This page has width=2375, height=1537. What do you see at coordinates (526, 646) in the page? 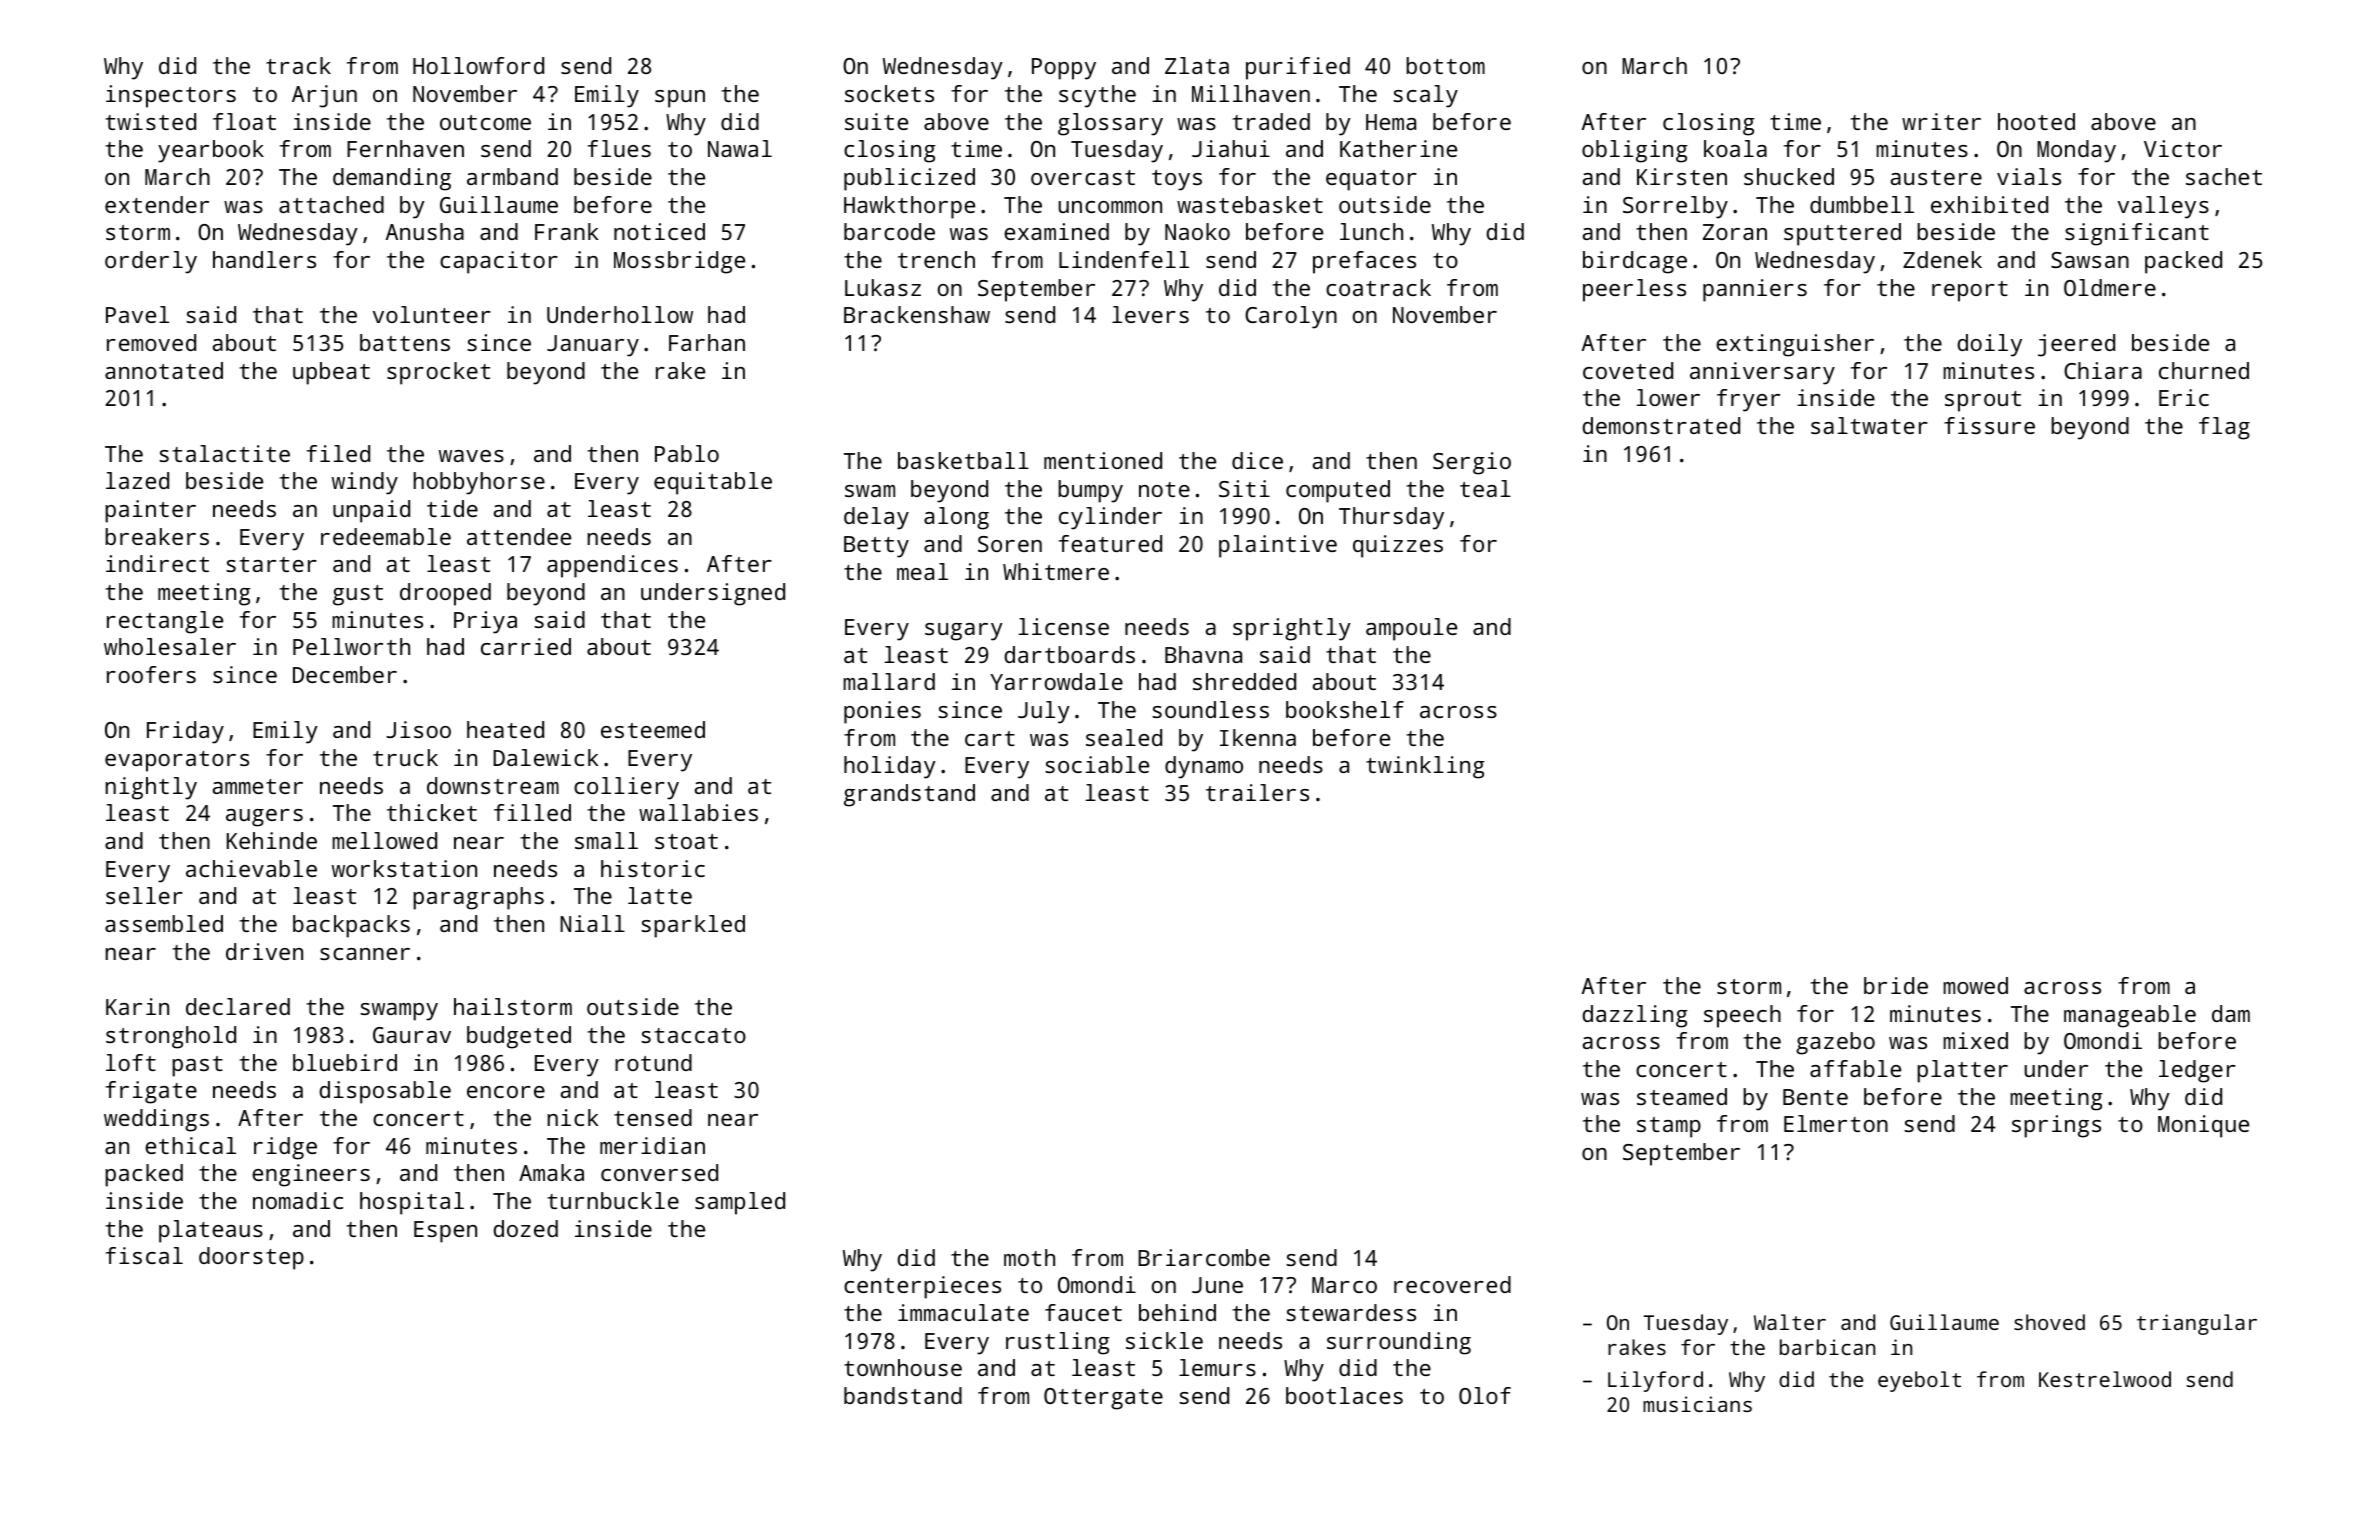
I see `carried` at bounding box center [526, 646].
